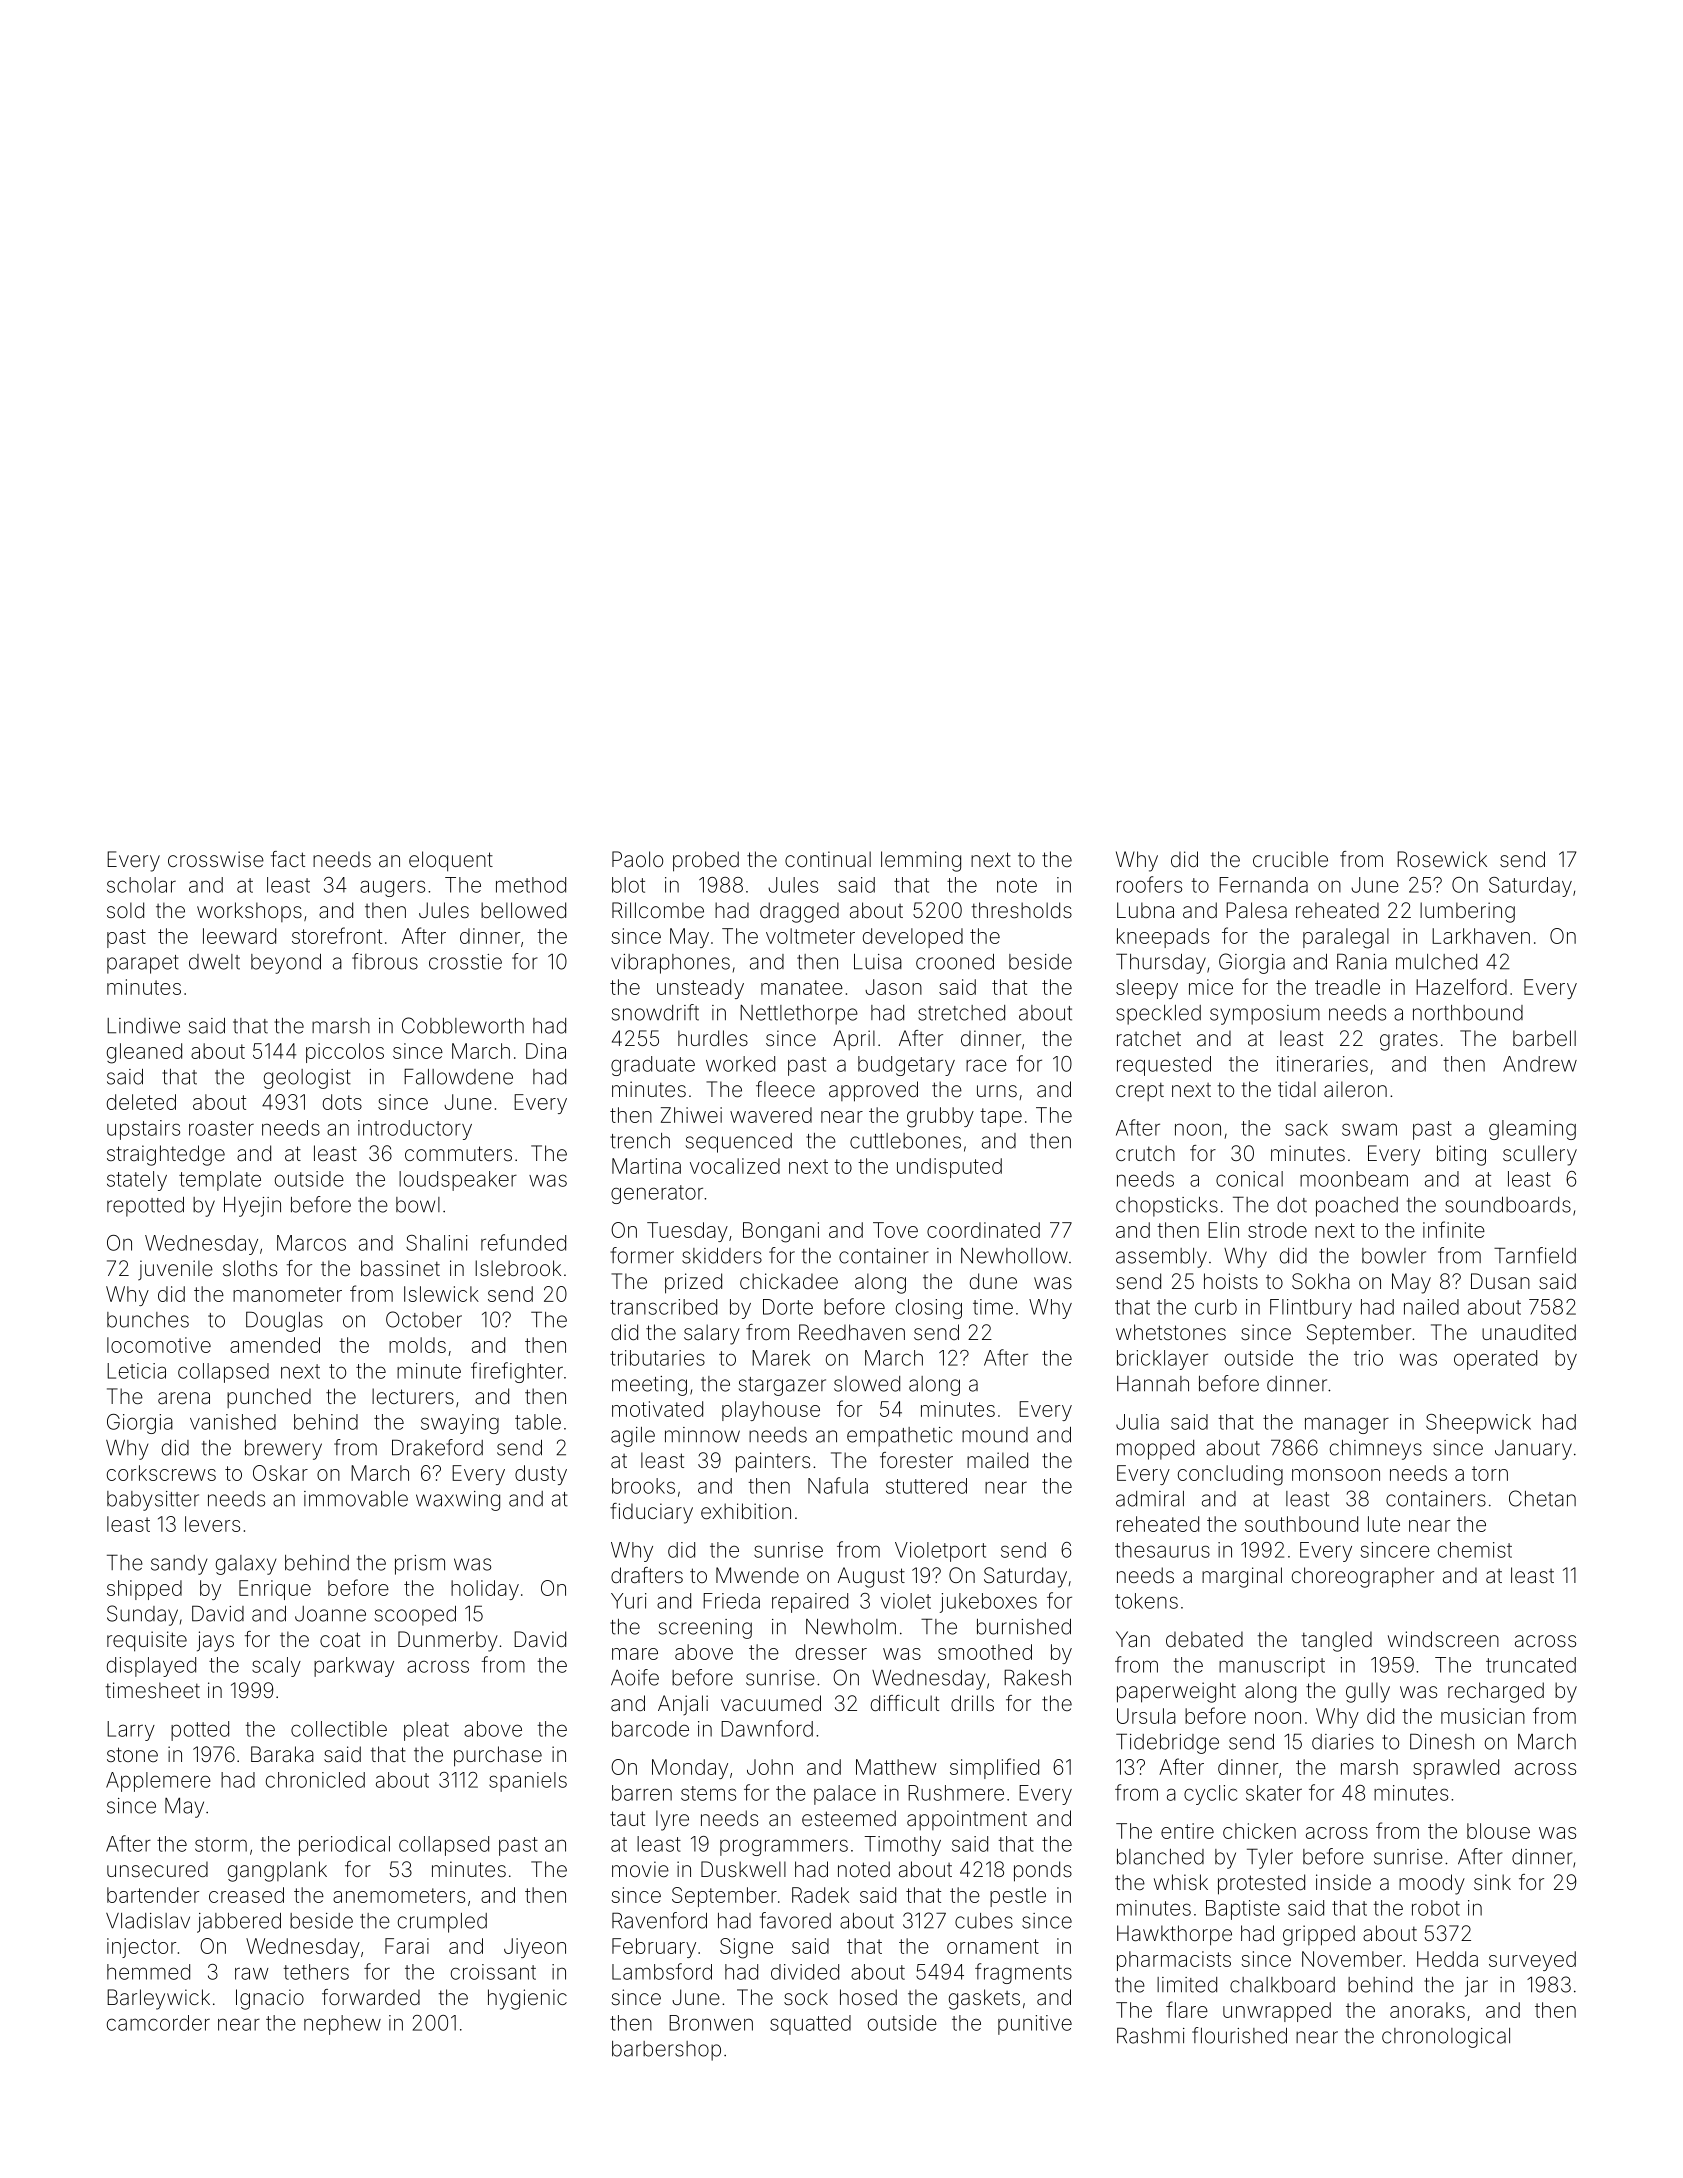  What do you see at coordinates (527, 1999) in the screenshot?
I see `hygienic` at bounding box center [527, 1999].
